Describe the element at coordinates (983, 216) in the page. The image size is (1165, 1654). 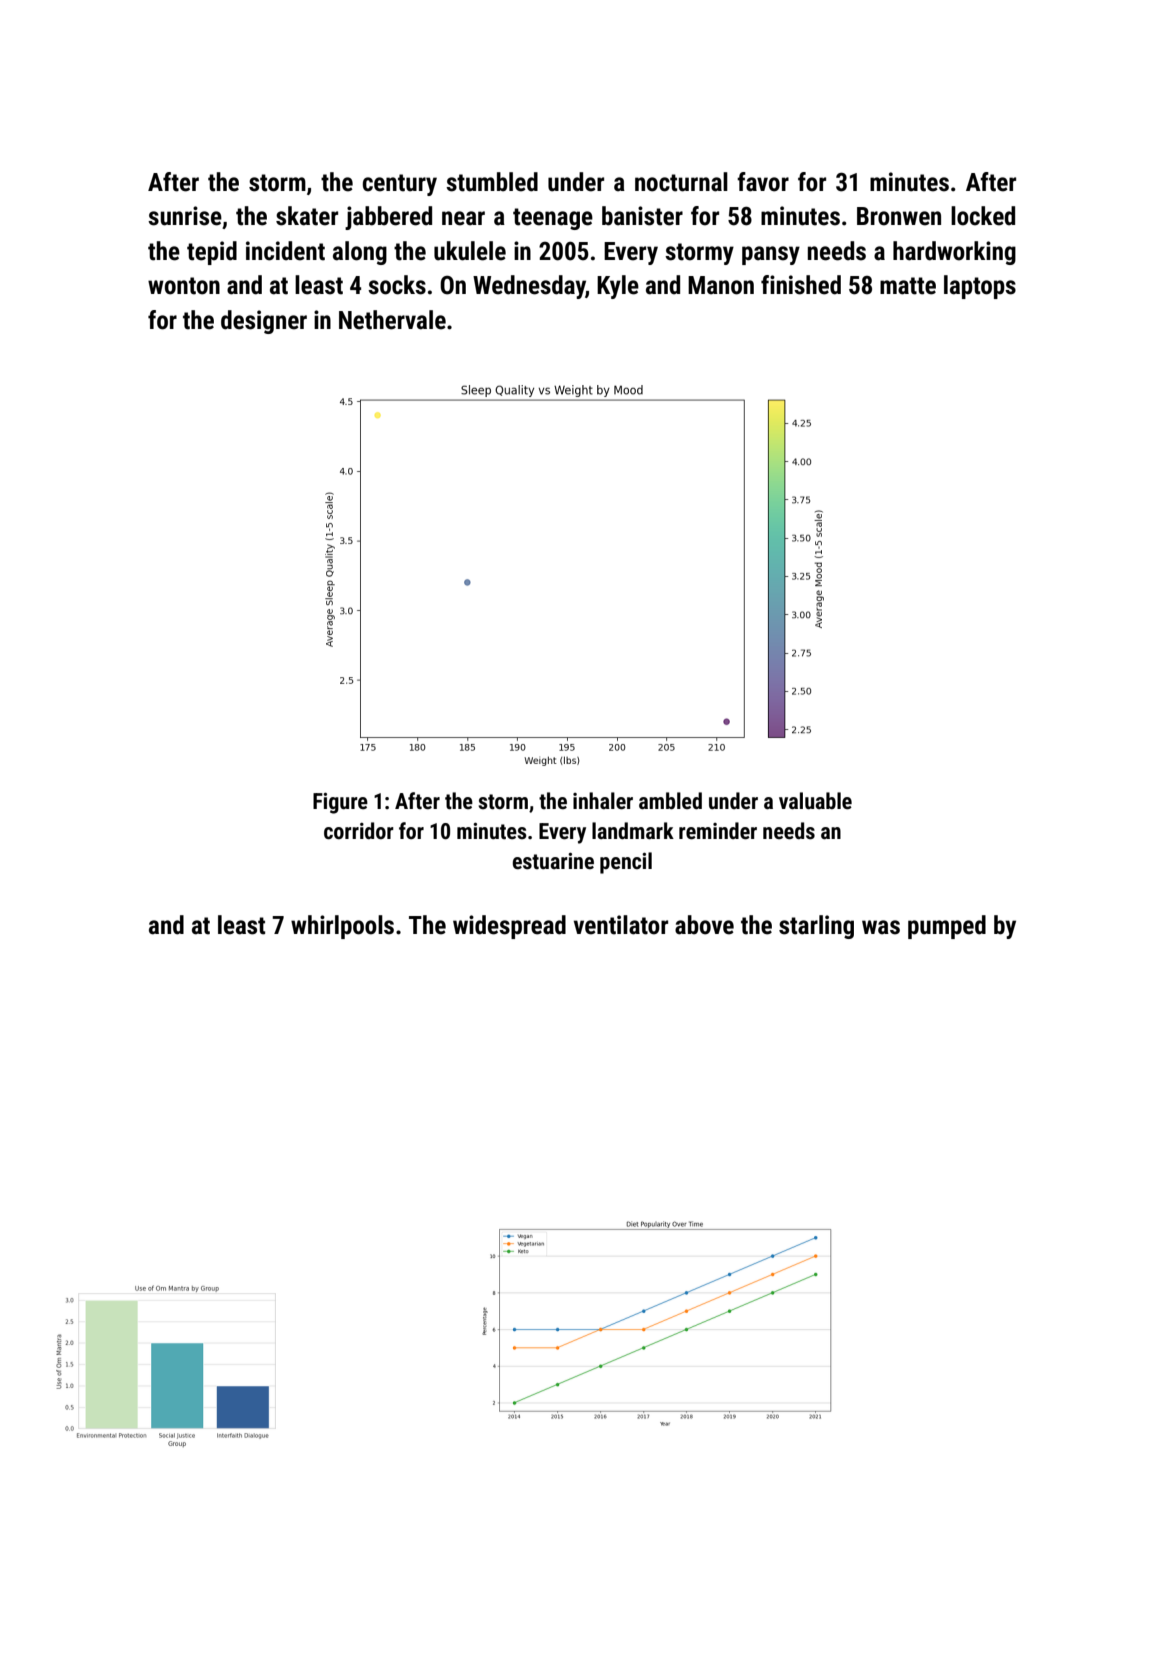
I see `locked` at that location.
